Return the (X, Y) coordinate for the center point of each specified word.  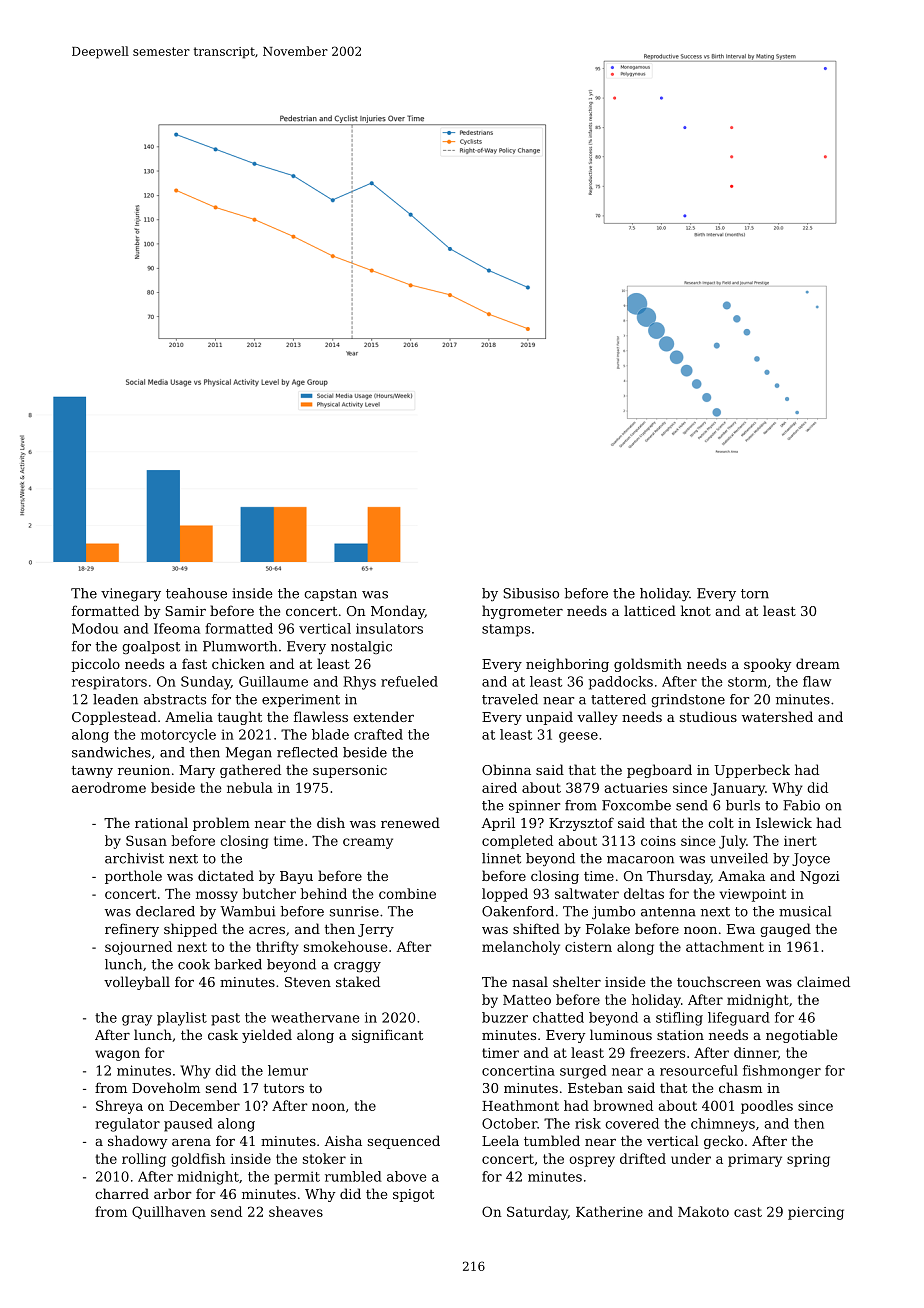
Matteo (527, 1000)
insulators (389, 628)
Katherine (609, 1211)
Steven (308, 982)
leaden (115, 699)
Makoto (703, 1211)
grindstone (688, 700)
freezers (657, 1052)
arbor (172, 1193)
